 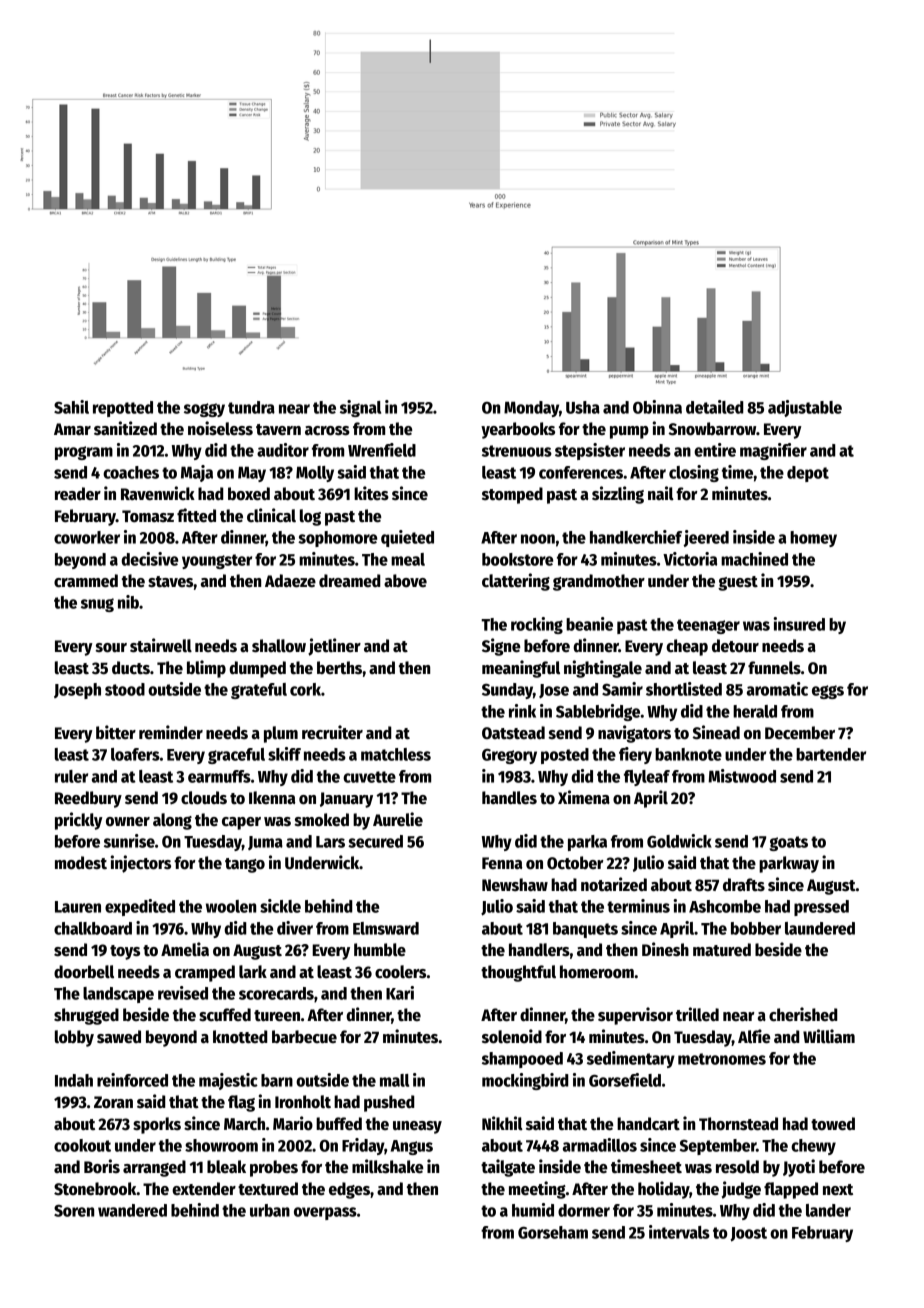 I want to click on sporks, so click(x=157, y=1125).
